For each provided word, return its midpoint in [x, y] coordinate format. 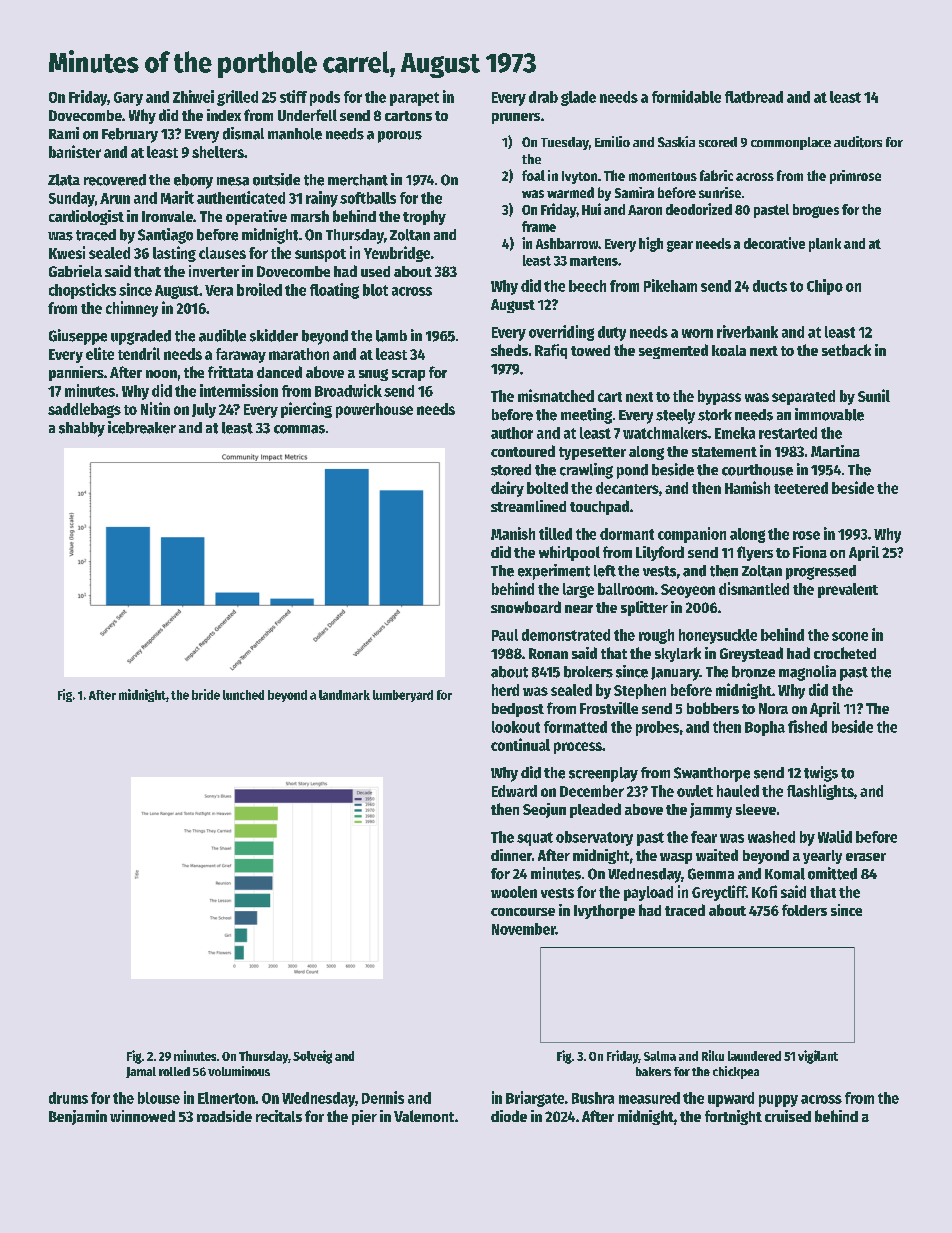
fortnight [733, 1117]
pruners [516, 118]
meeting [586, 416]
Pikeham [670, 285]
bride [206, 694]
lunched [243, 695]
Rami [64, 133]
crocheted [845, 653]
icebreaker [142, 427]
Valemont [424, 1116]
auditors [858, 142]
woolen [514, 892]
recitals [279, 1116]
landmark [344, 695]
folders [804, 910]
